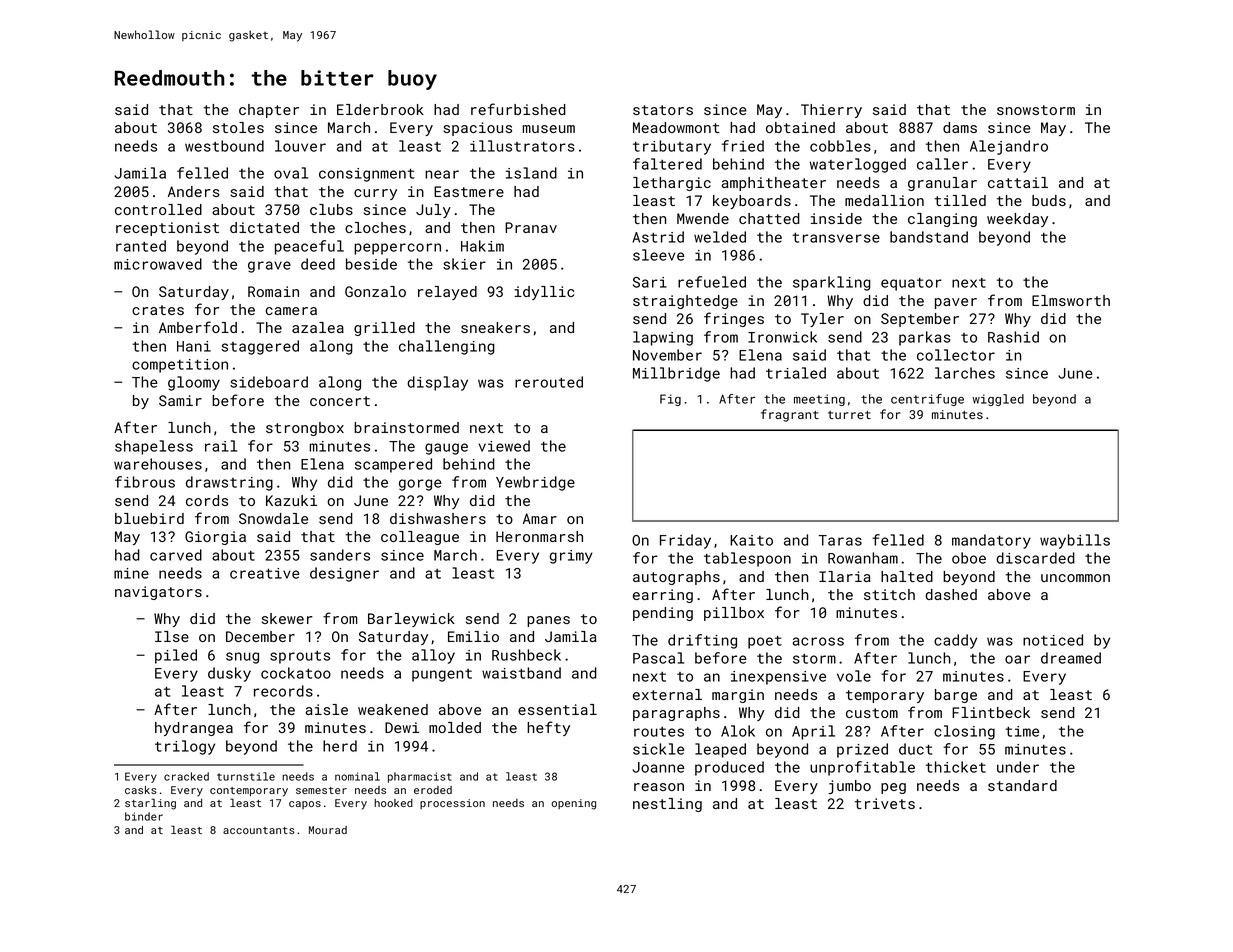 The width and height of the document is (1233, 952). What do you see at coordinates (1071, 658) in the document?
I see `dreamed` at bounding box center [1071, 658].
